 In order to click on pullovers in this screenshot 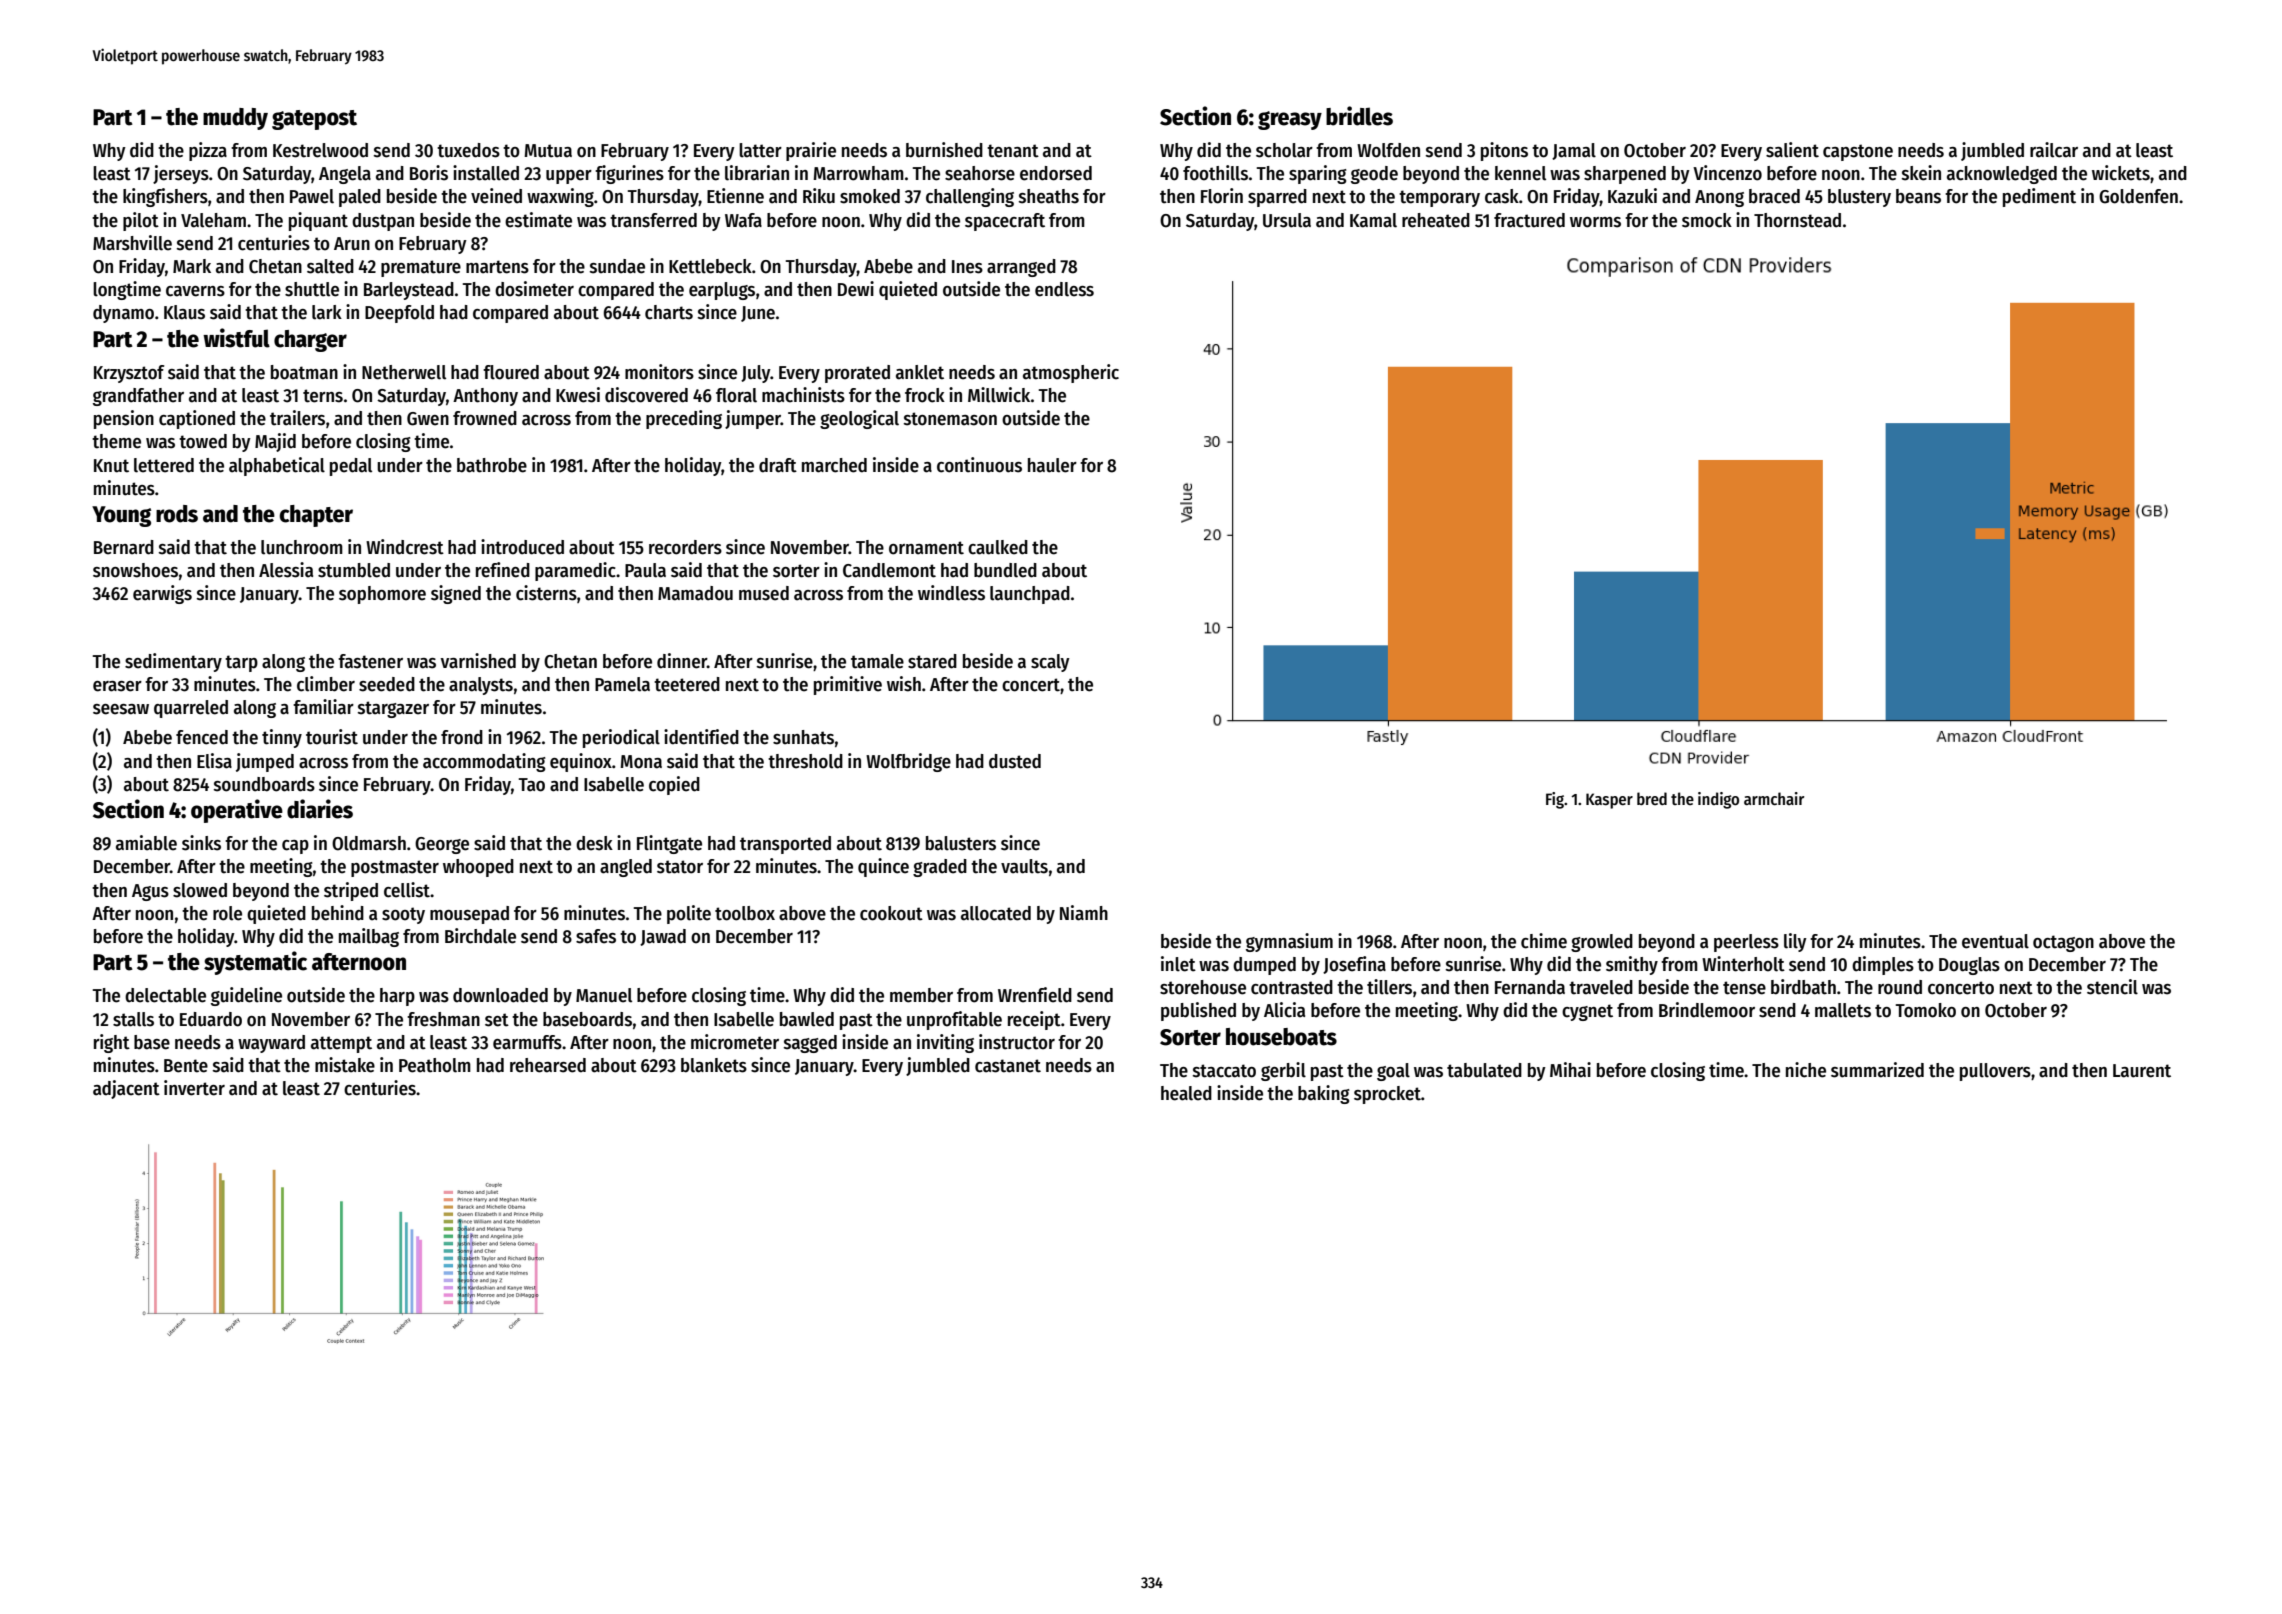, I will do `click(1995, 1072)`.
